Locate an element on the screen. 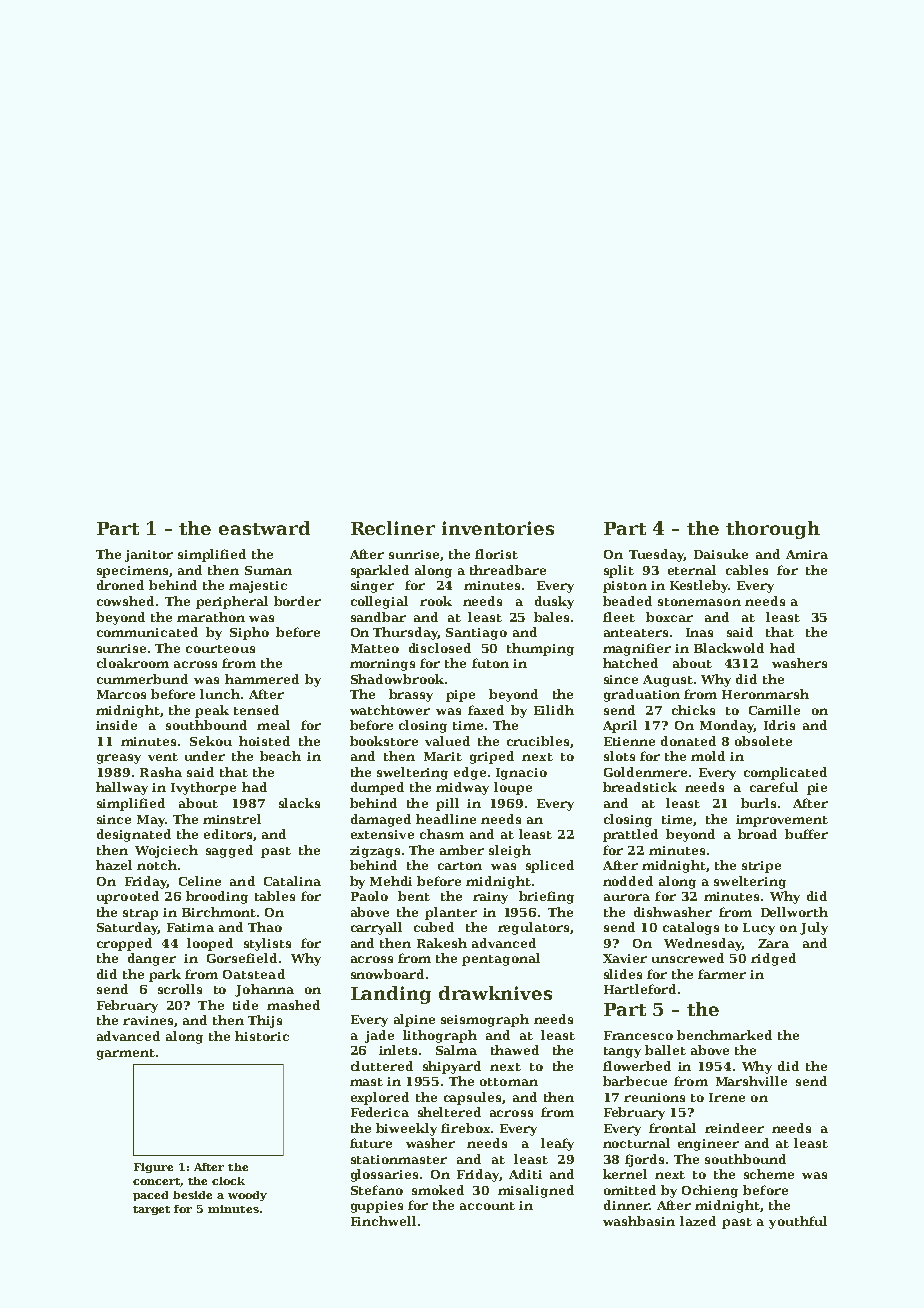 The width and height of the screenshot is (924, 1308). editors is located at coordinates (228, 834).
